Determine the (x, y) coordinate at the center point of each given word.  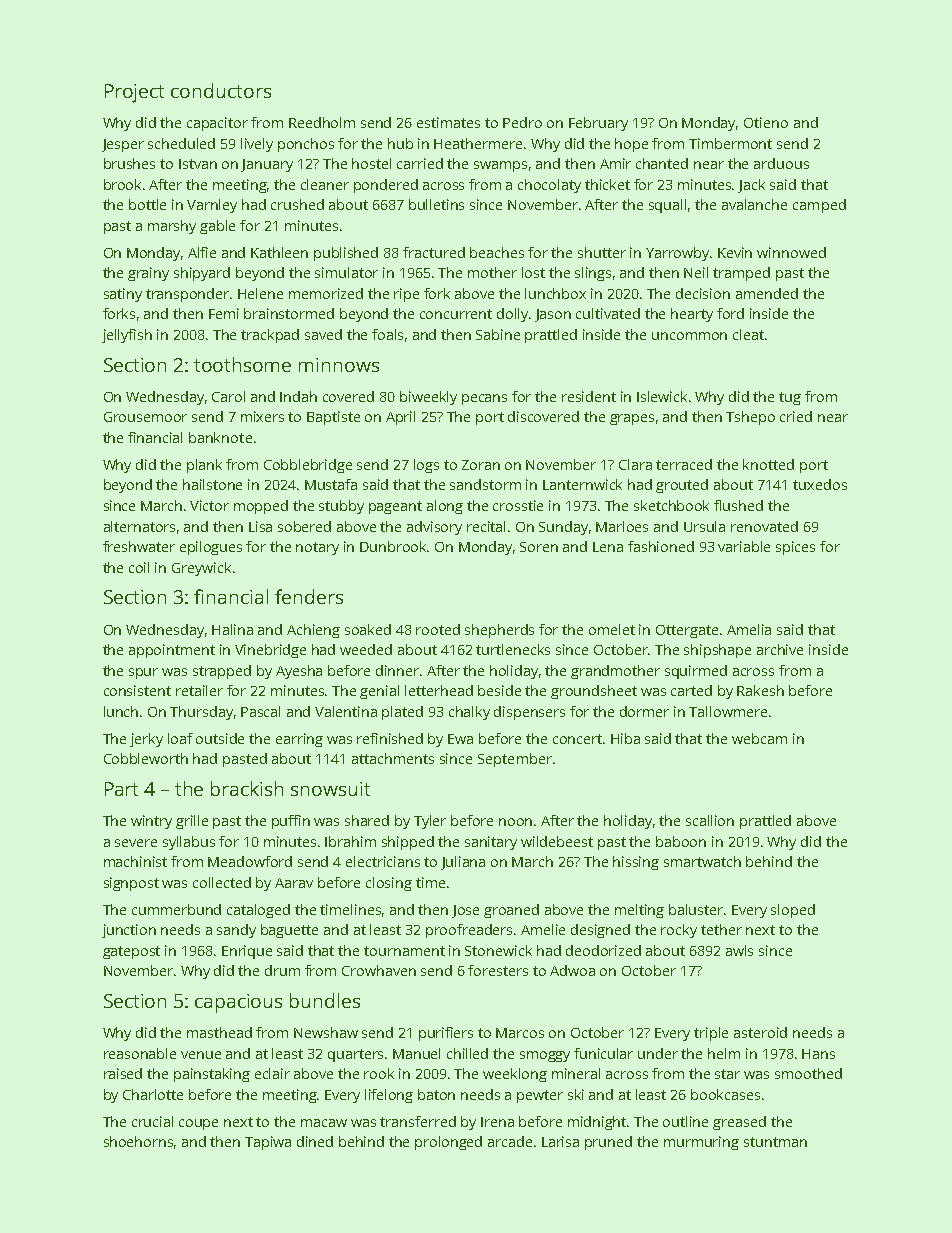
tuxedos (820, 484)
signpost (131, 884)
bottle (147, 204)
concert (577, 739)
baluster (696, 909)
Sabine (498, 334)
